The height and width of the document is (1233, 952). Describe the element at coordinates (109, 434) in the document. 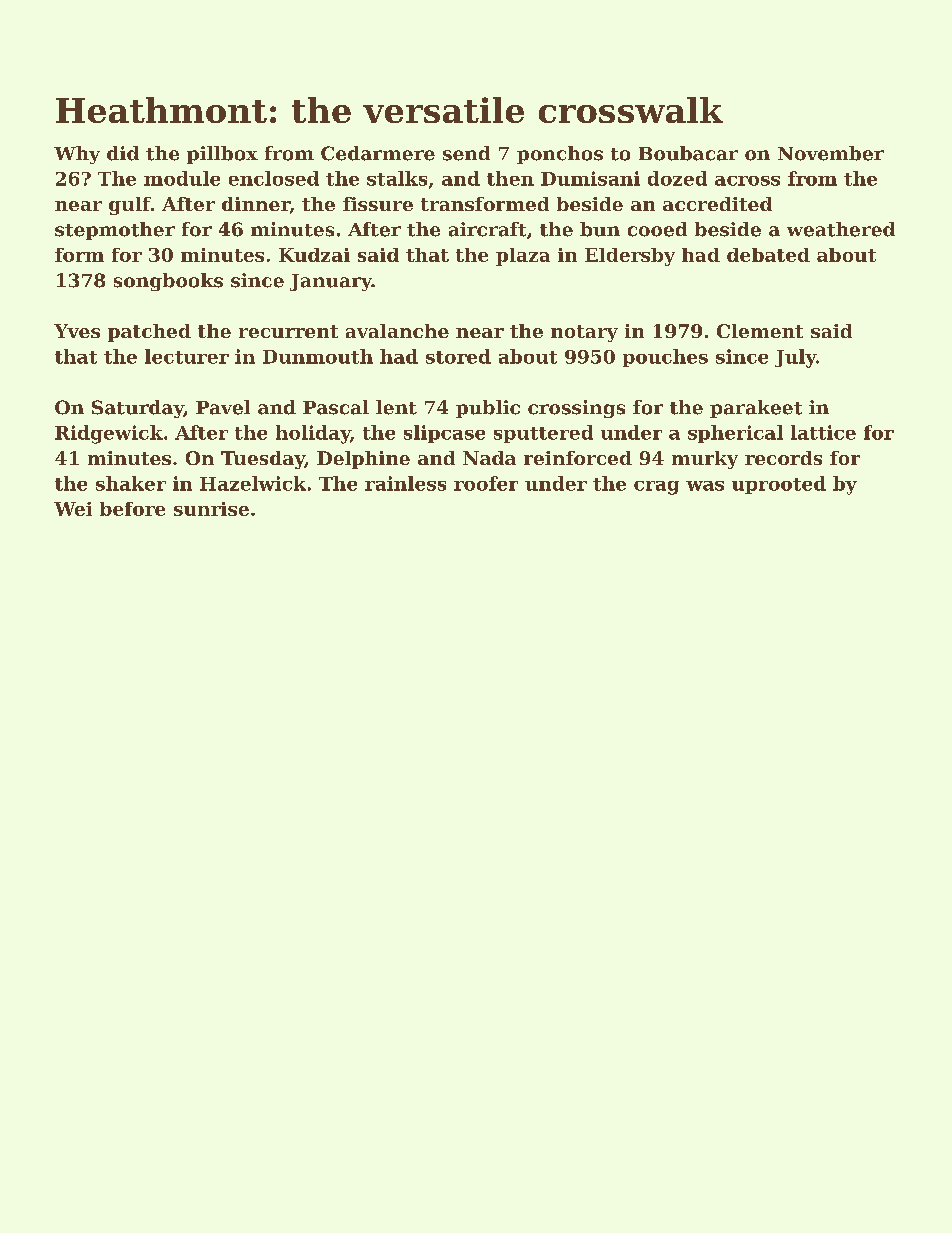

I see `Ridgewick` at that location.
